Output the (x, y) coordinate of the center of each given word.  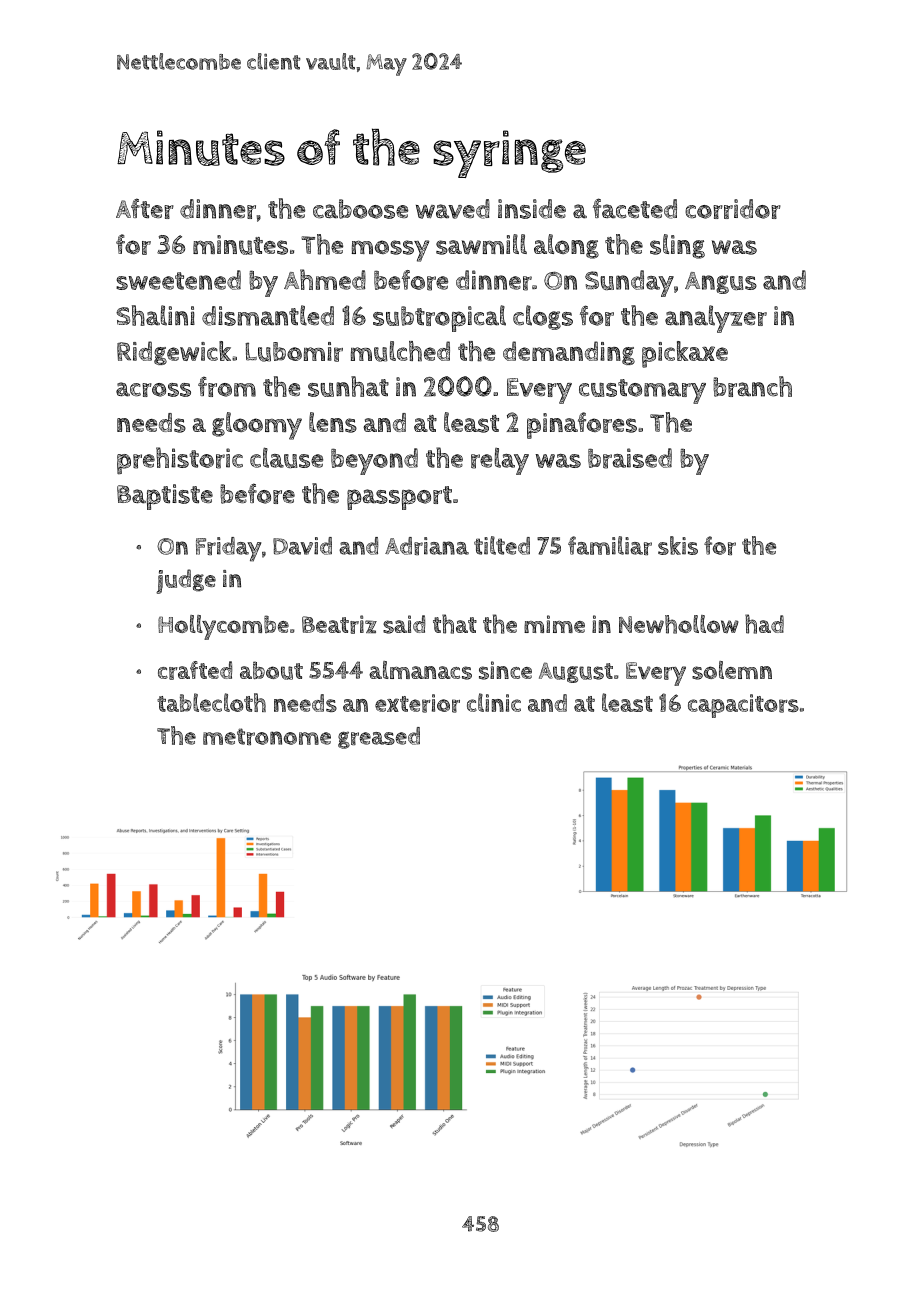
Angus (721, 283)
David (302, 546)
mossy (391, 251)
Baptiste (165, 497)
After (145, 208)
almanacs (420, 670)
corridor (733, 209)
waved (453, 209)
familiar (610, 545)
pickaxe (685, 354)
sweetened (178, 280)
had (764, 624)
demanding (569, 353)
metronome (267, 736)
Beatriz (339, 624)
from (227, 386)
